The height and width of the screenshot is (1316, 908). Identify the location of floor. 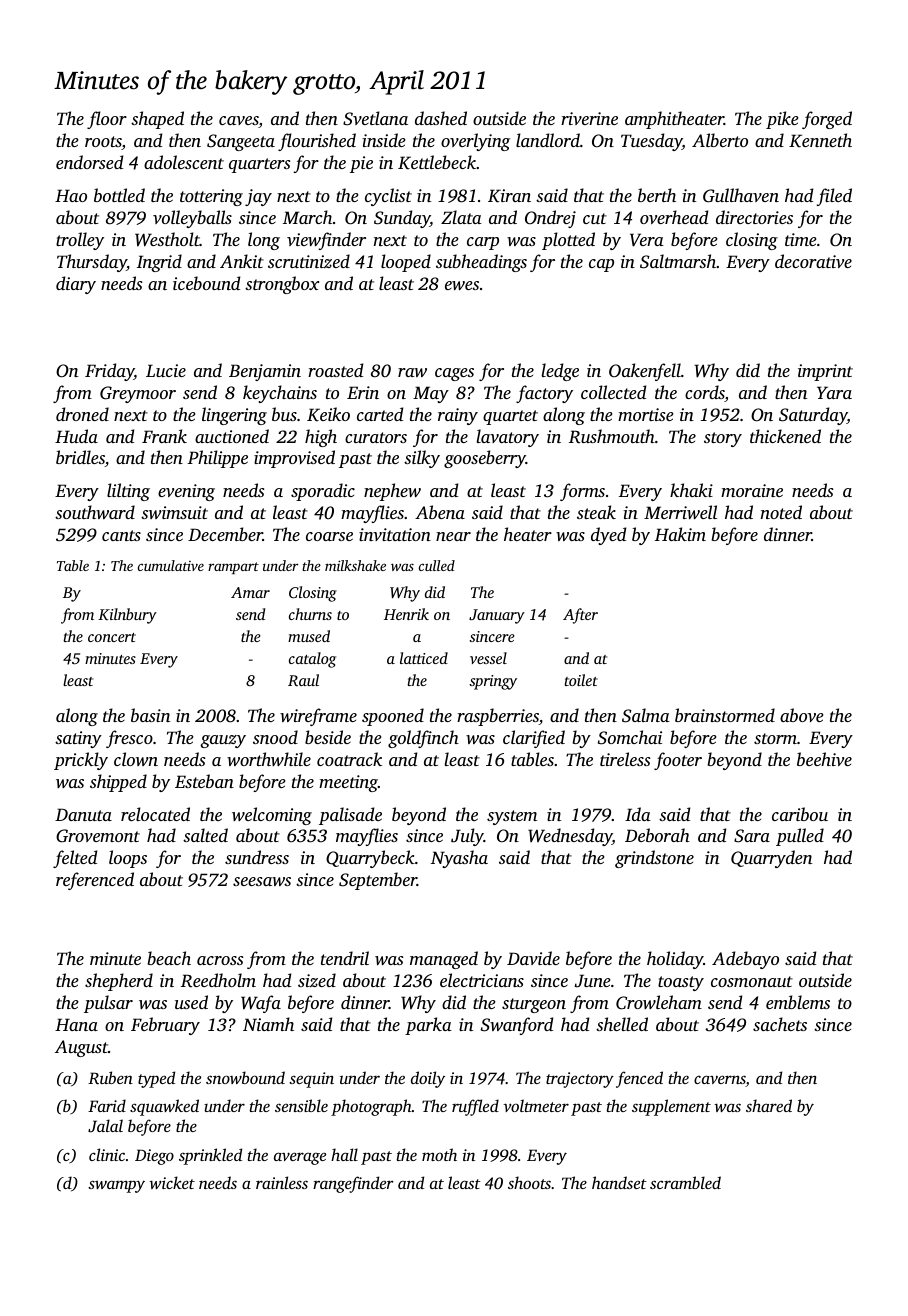
(107, 120).
